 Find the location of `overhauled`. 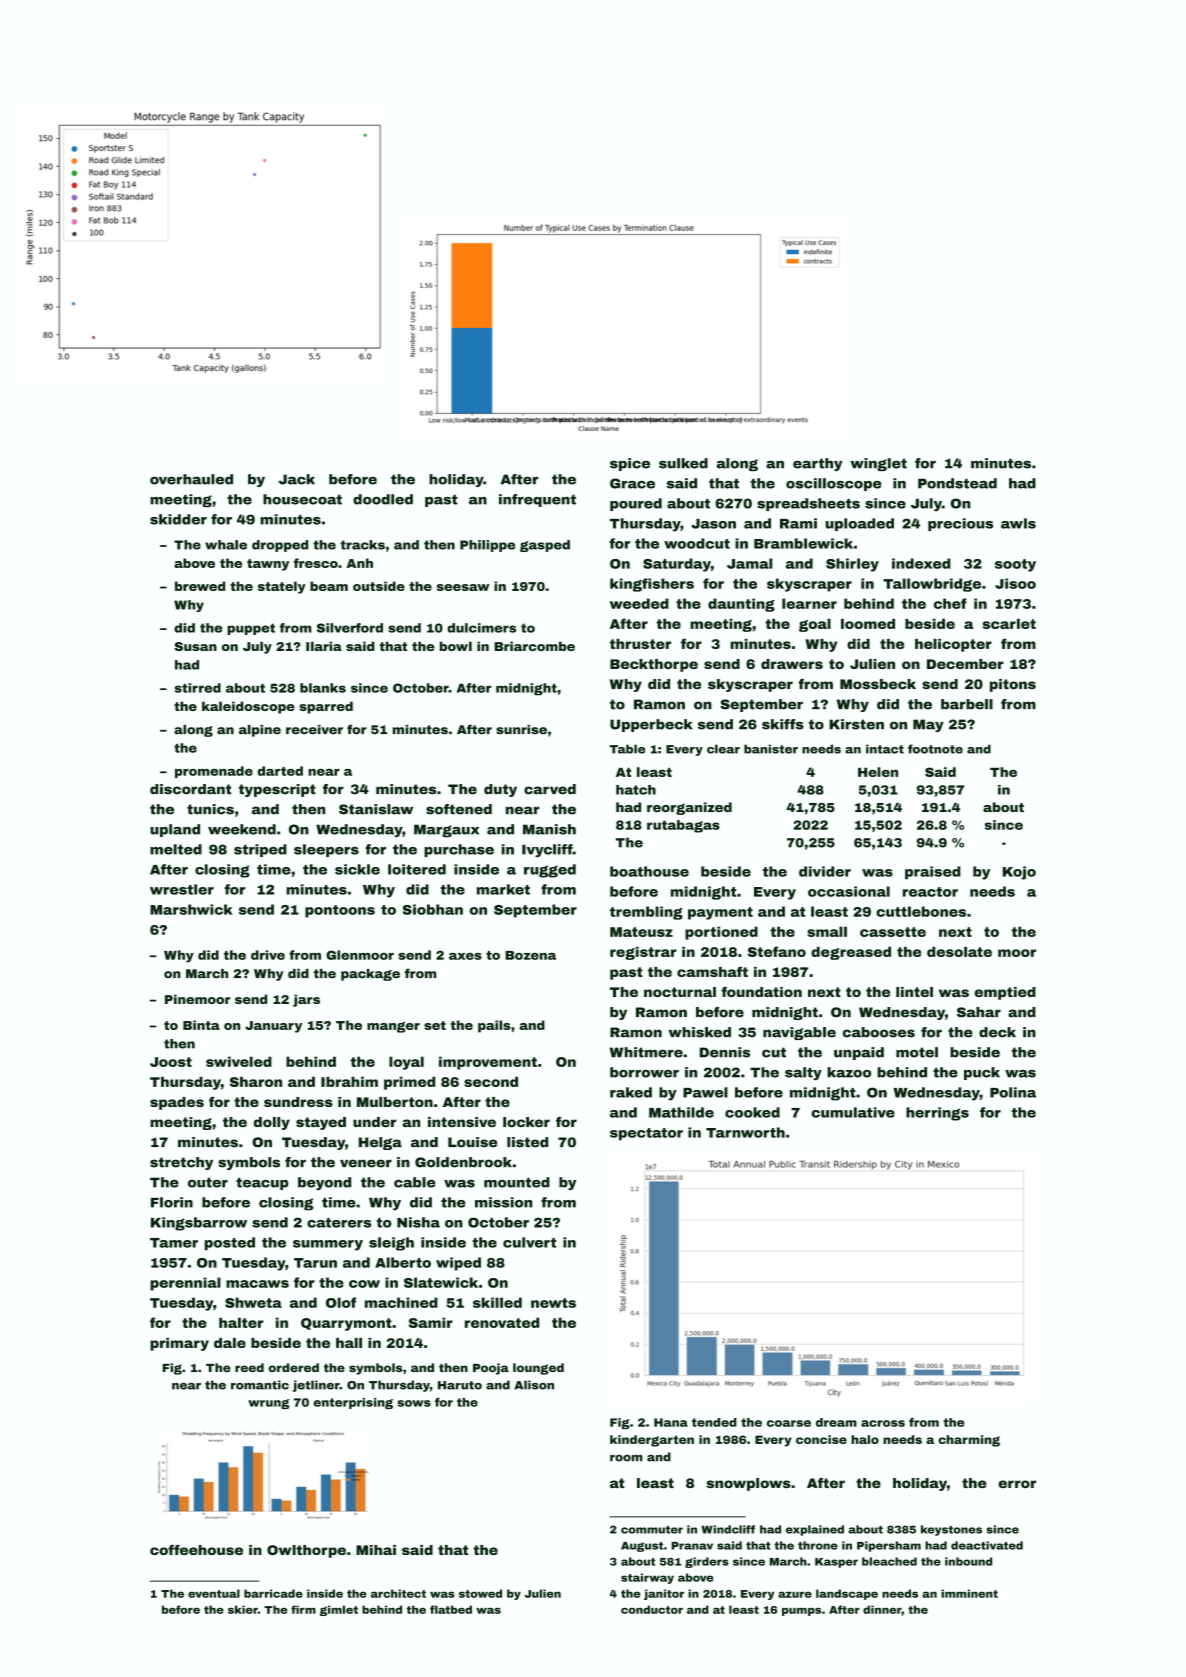

overhauled is located at coordinates (191, 479).
